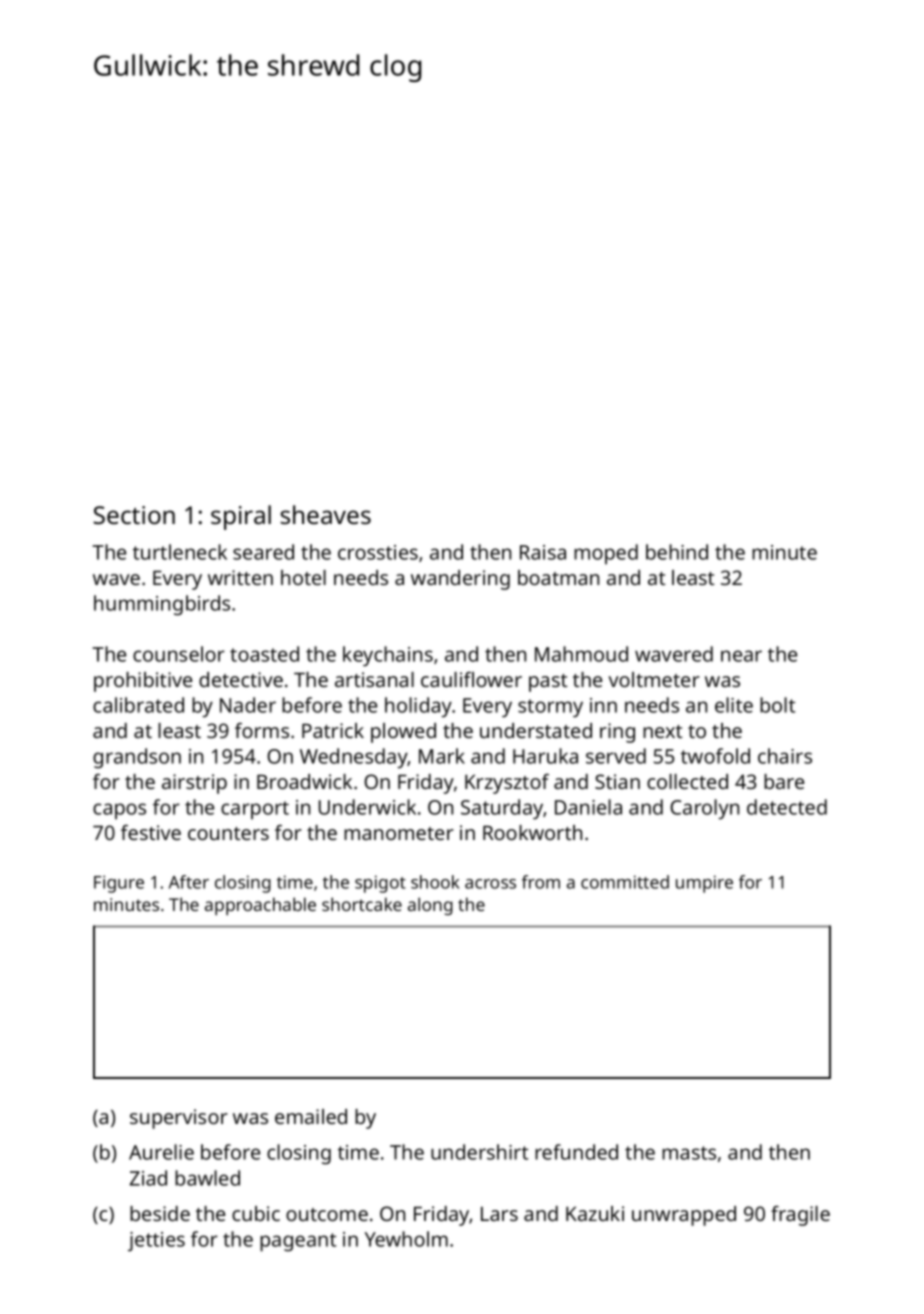  What do you see at coordinates (311, 1116) in the screenshot?
I see `emailed` at bounding box center [311, 1116].
